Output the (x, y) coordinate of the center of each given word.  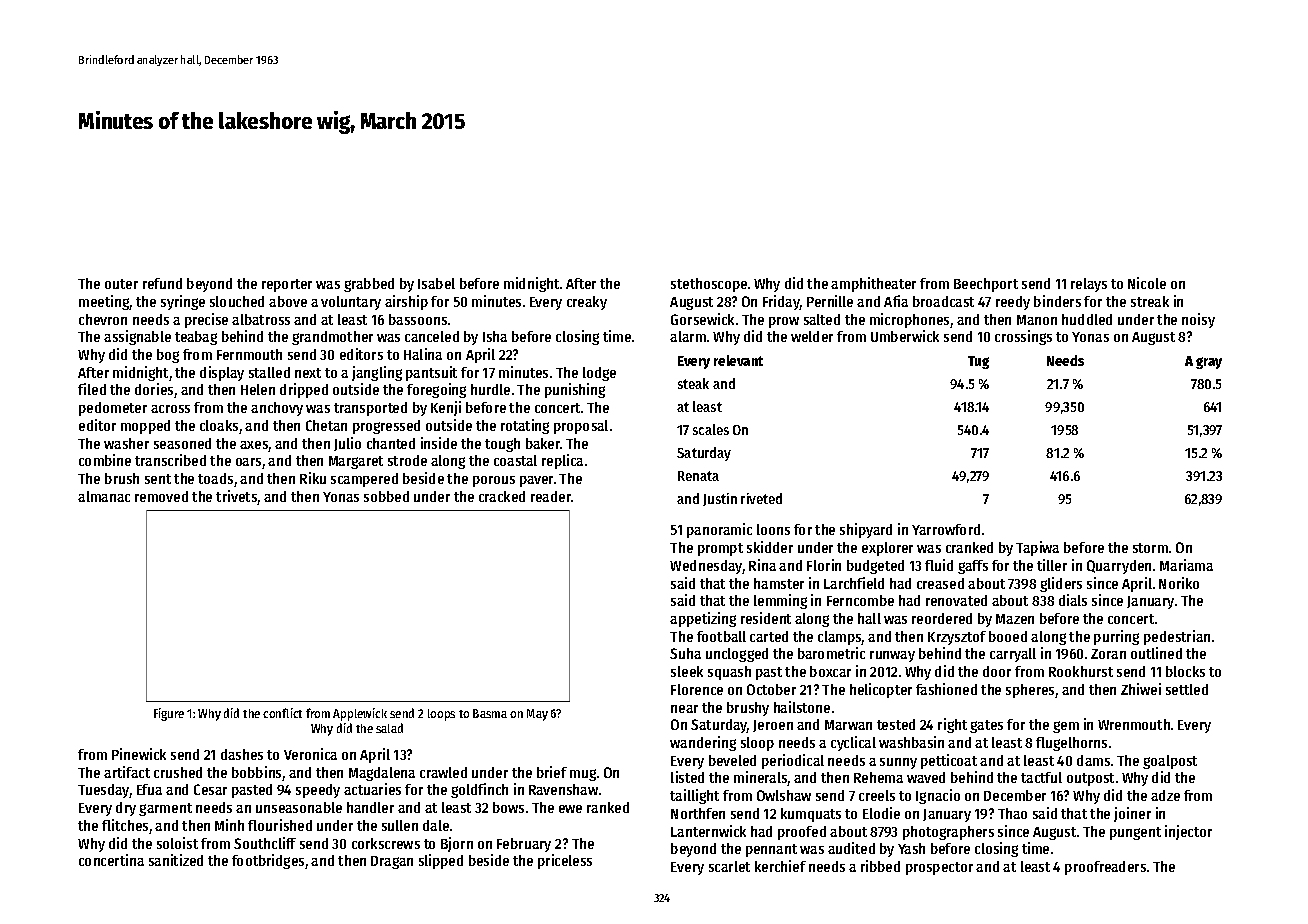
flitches (125, 825)
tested (896, 724)
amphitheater (873, 284)
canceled (432, 336)
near (684, 709)
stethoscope (709, 285)
